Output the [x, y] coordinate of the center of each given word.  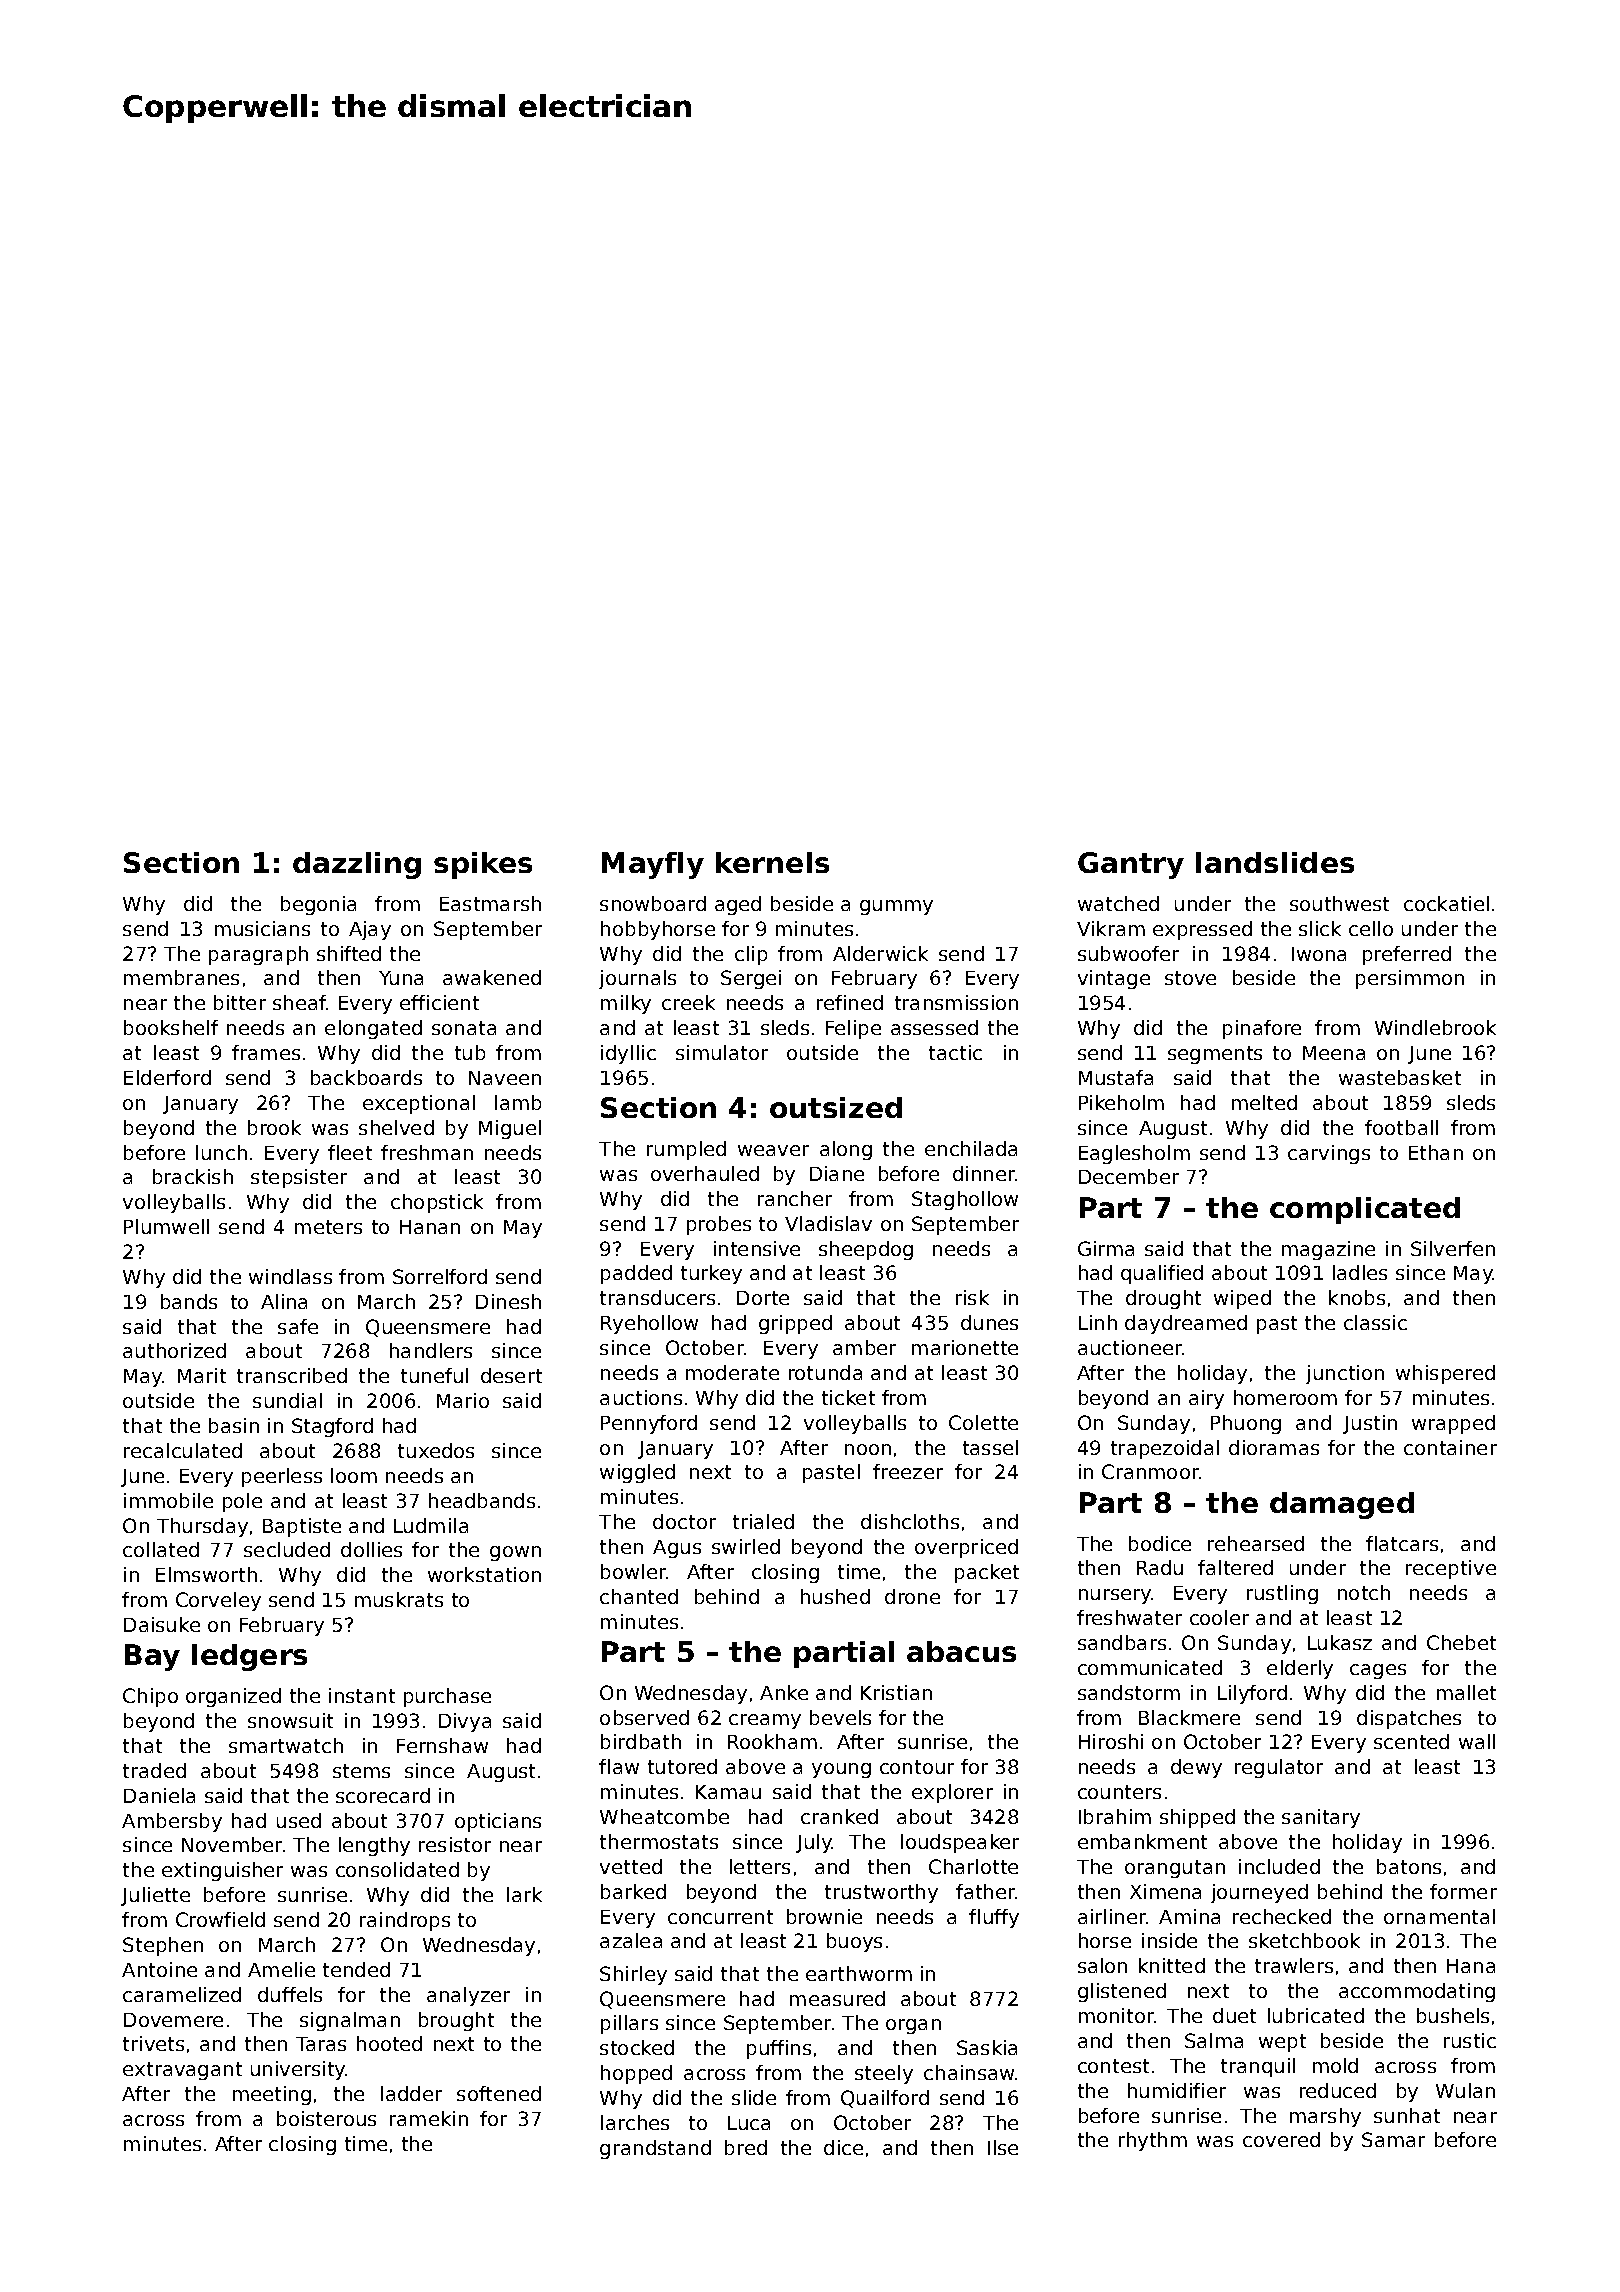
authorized [174, 1350]
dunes [989, 1322]
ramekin [429, 2118]
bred [746, 2147]
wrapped [1453, 1424]
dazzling [357, 865]
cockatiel [1446, 903]
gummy [896, 907]
